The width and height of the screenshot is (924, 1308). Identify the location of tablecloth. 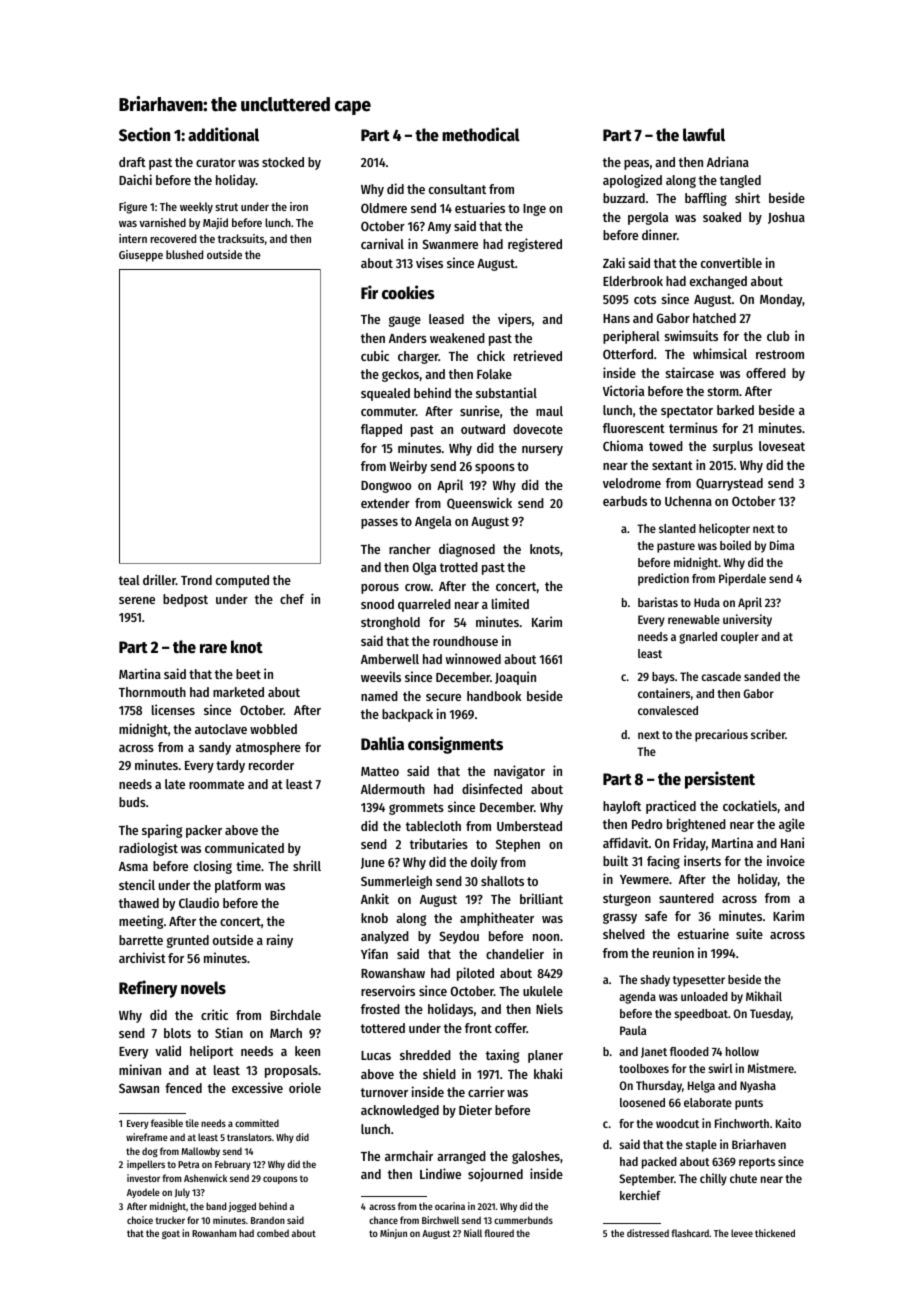
(433, 826).
